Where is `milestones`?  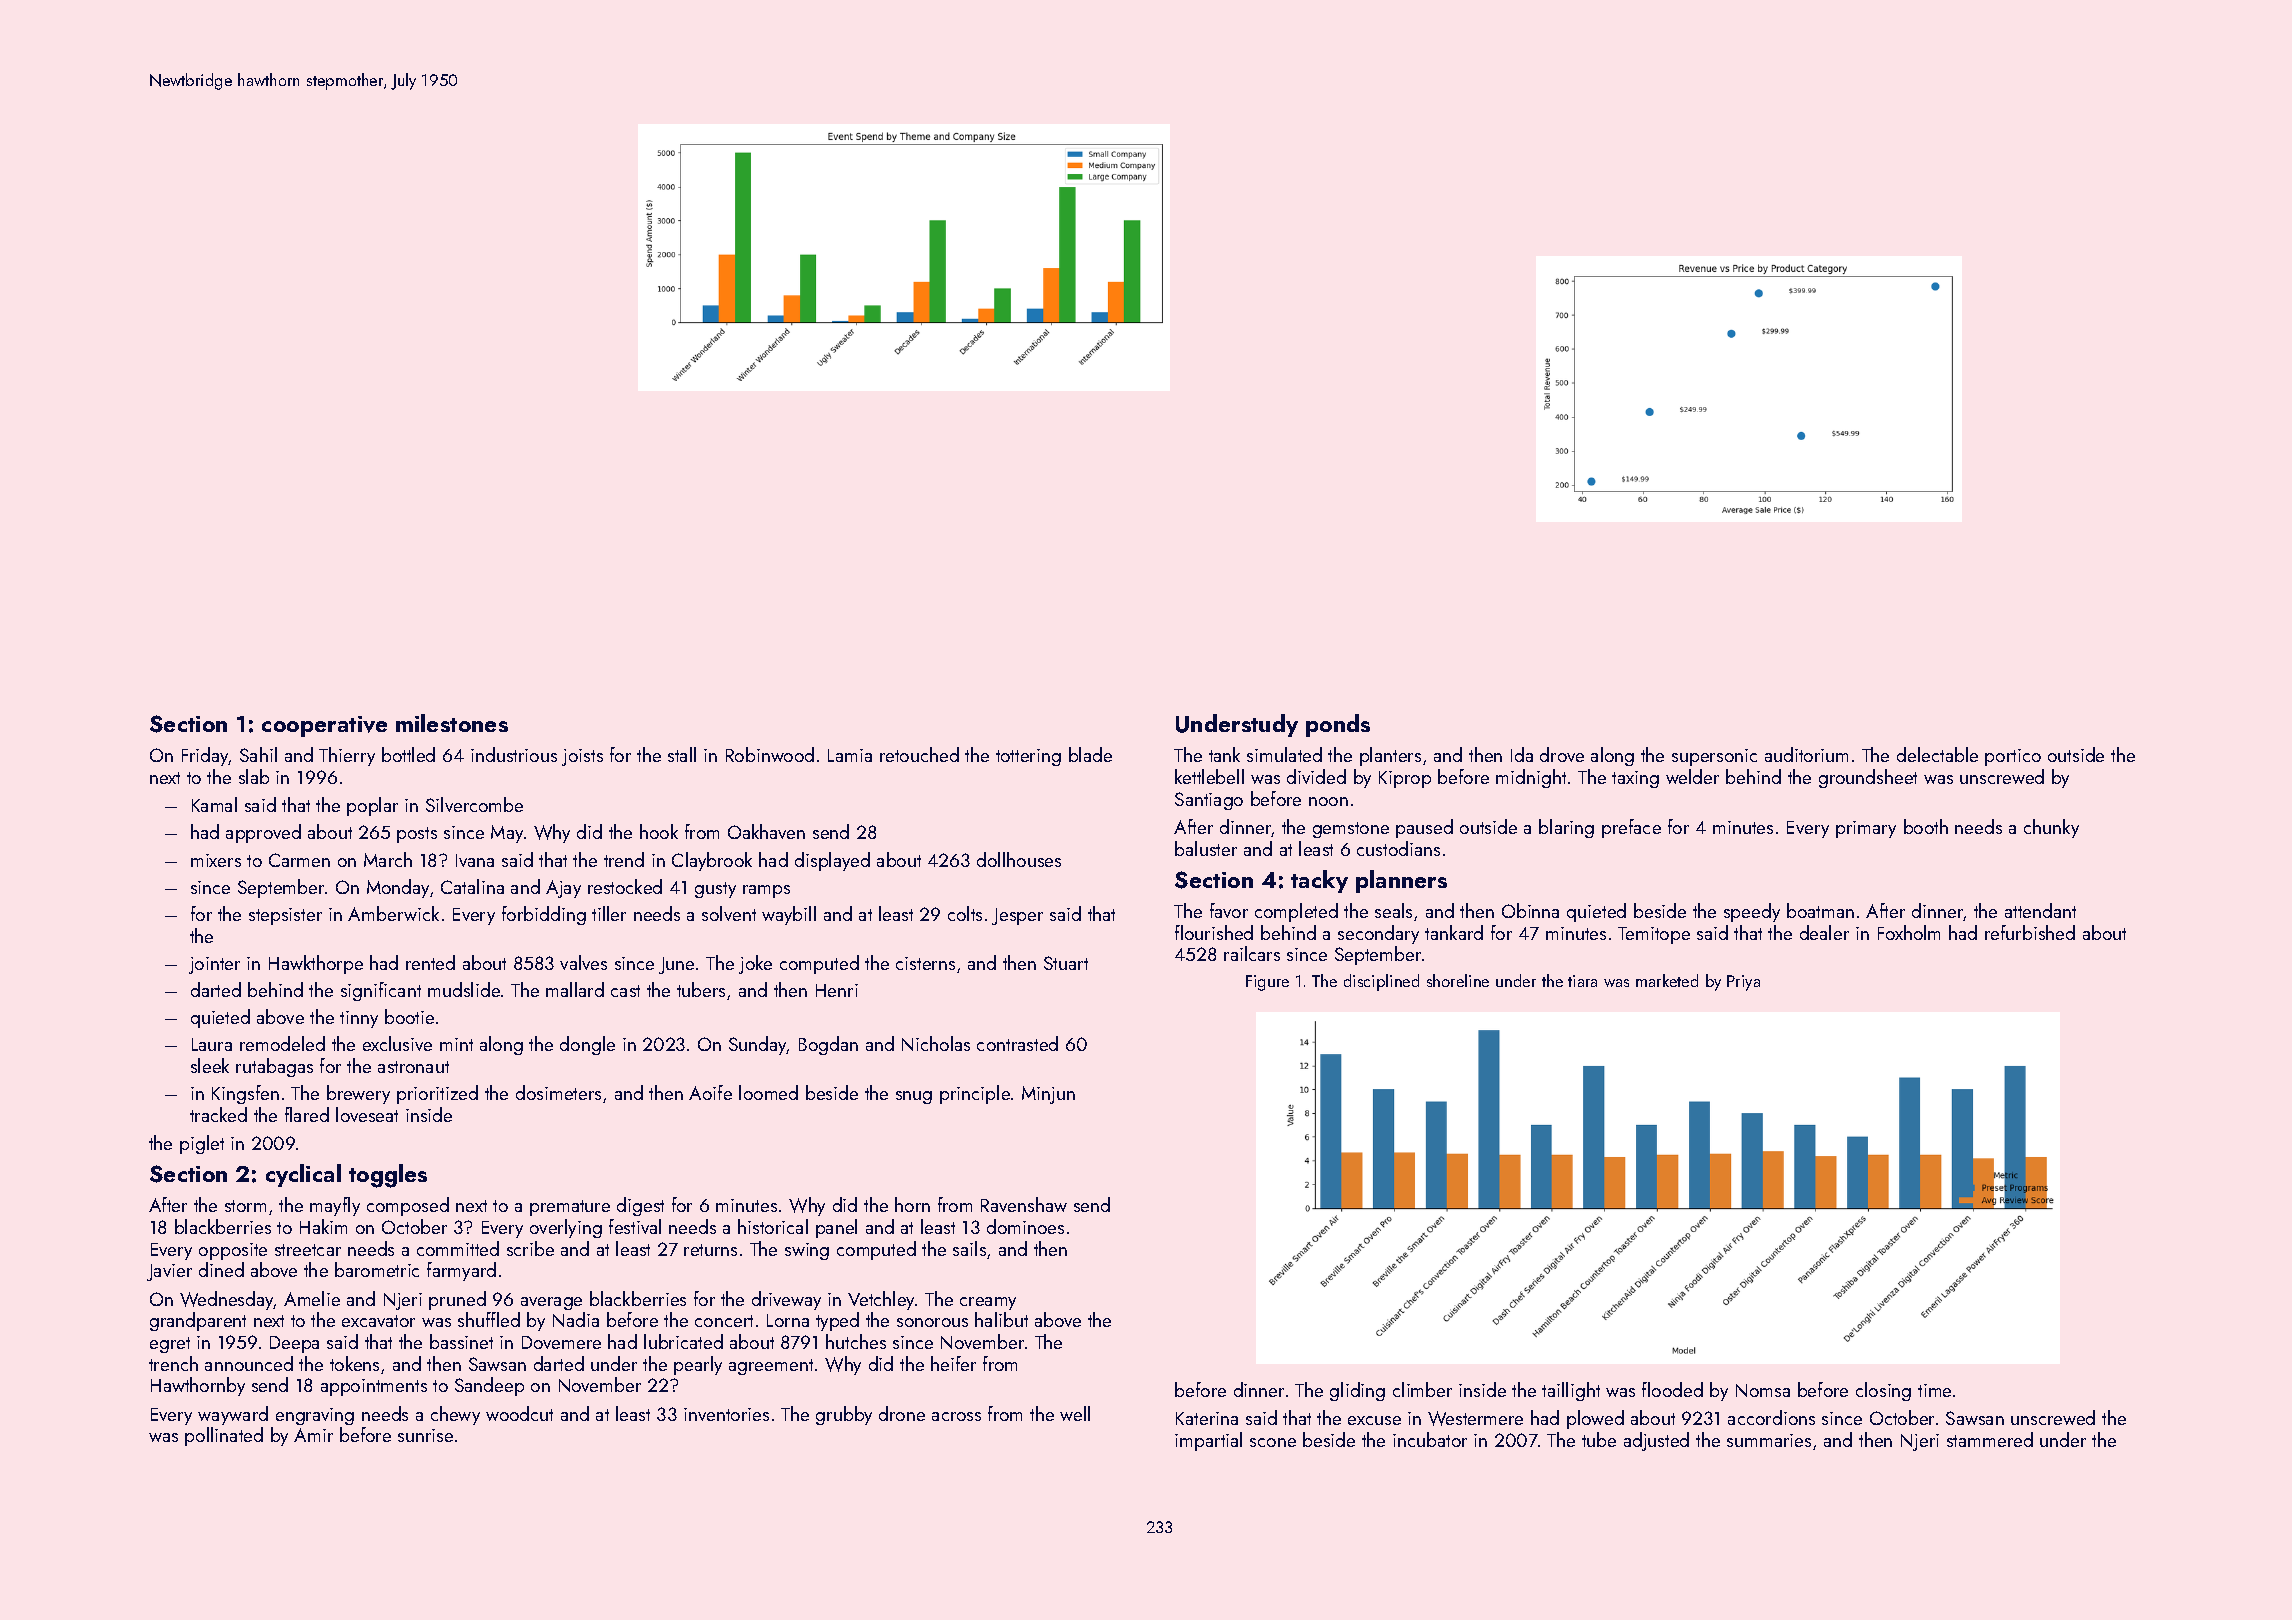
milestones is located at coordinates (452, 723).
